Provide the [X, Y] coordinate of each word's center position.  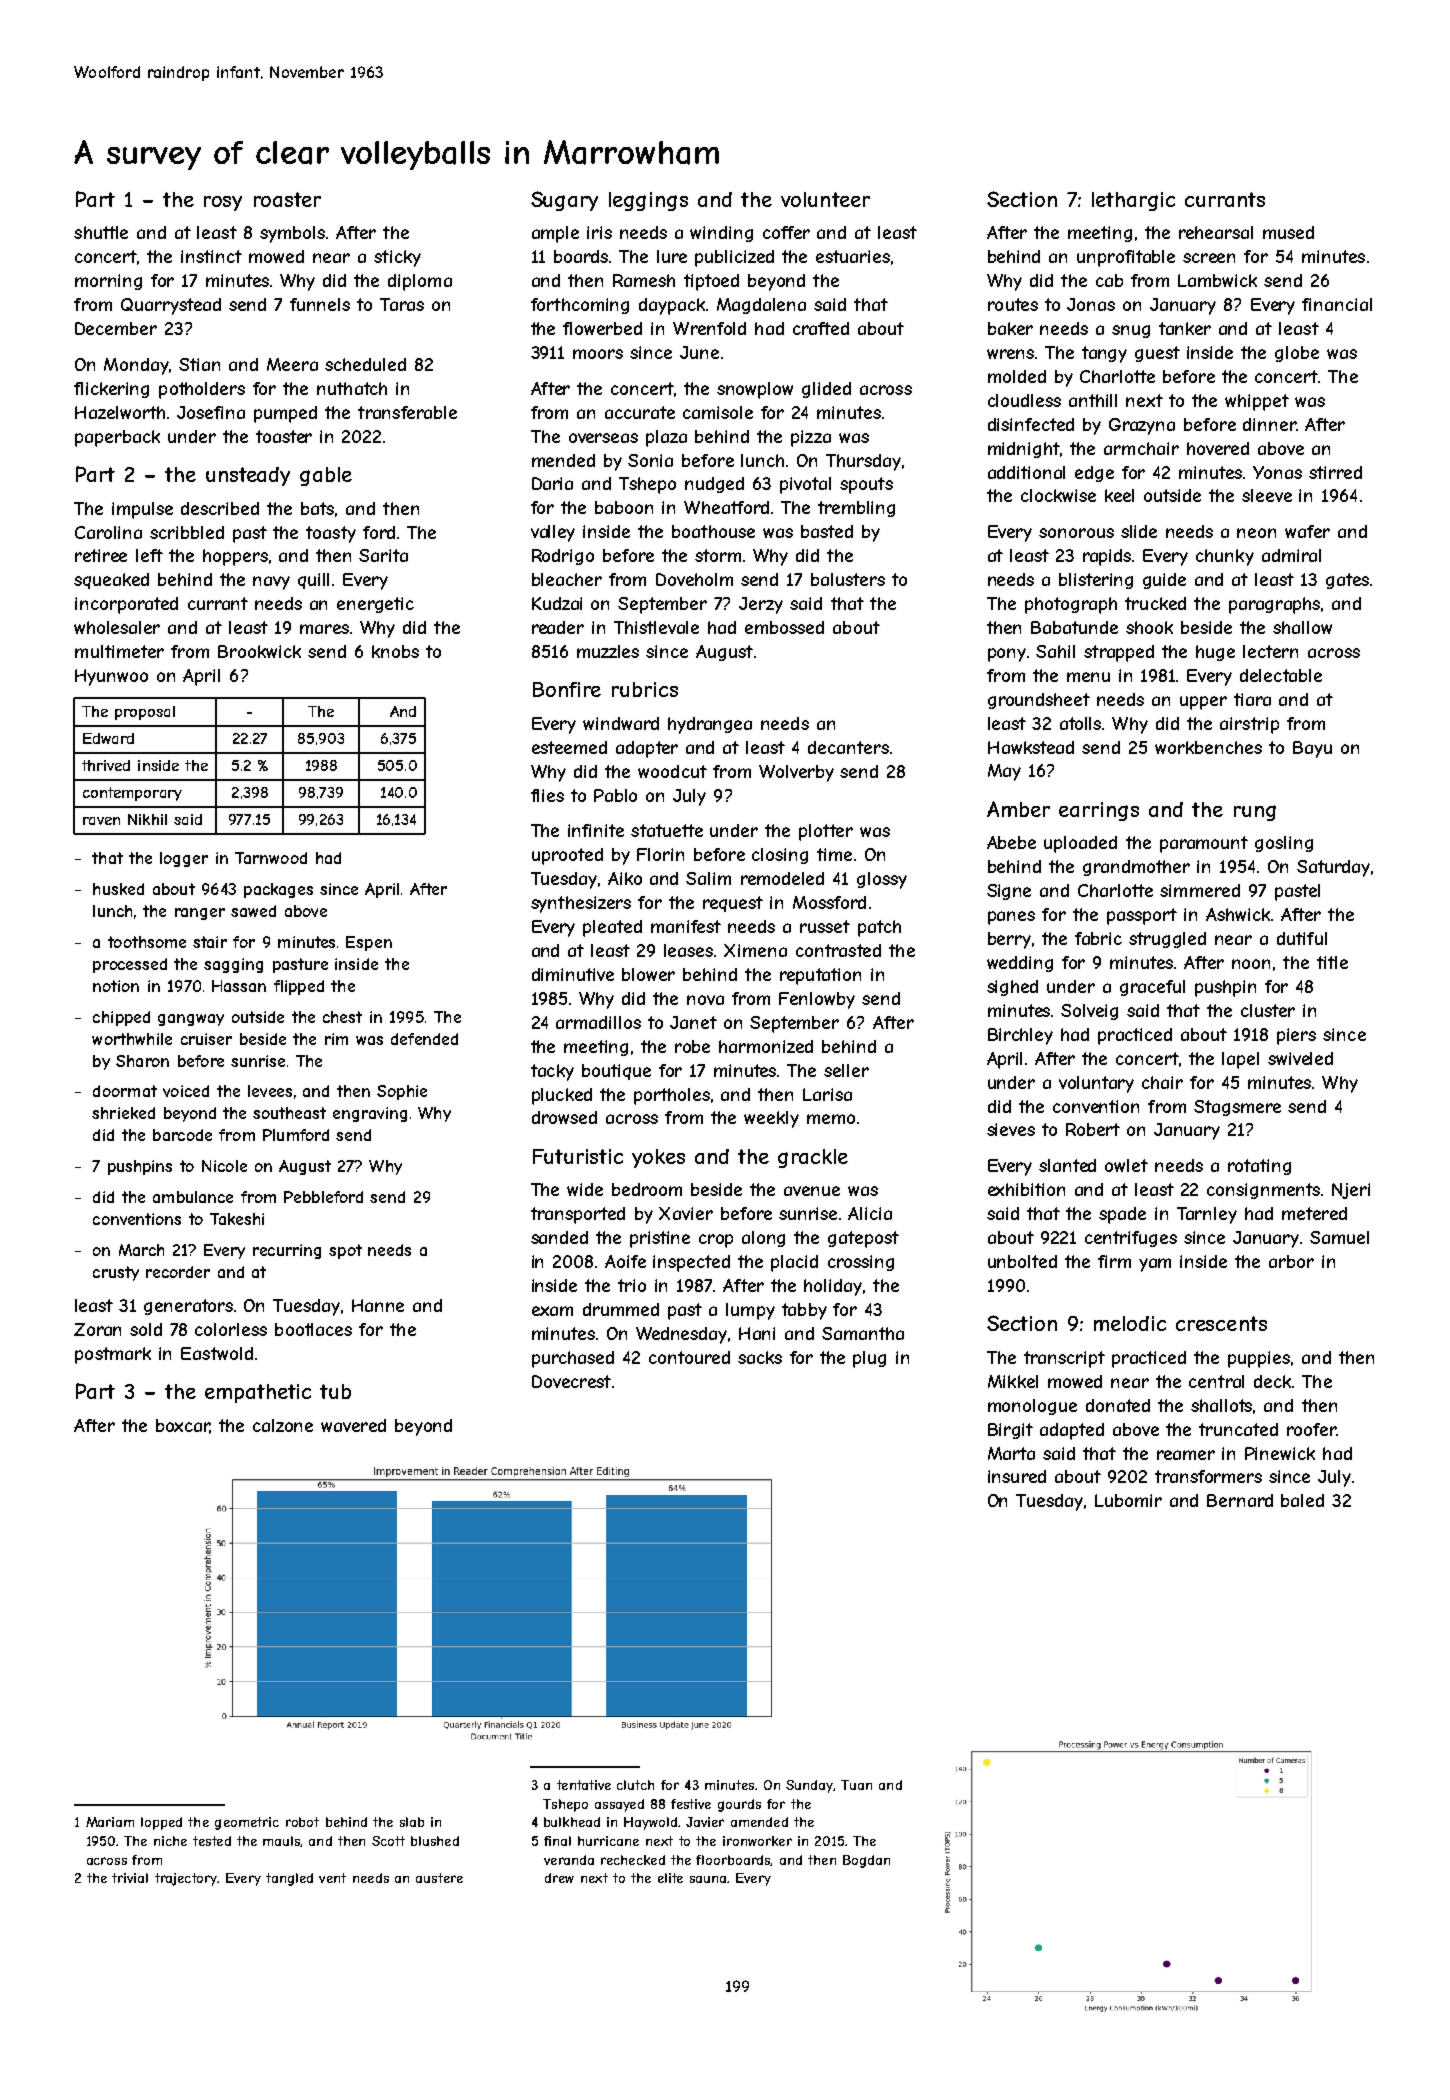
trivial [130, 1878]
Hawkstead [1031, 747]
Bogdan [866, 1861]
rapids [1107, 557]
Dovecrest [571, 1381]
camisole [718, 412]
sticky [397, 258]
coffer [786, 232]
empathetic [258, 1393]
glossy [882, 880]
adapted [1072, 1431]
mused [1288, 232]
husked [118, 889]
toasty [331, 534]
